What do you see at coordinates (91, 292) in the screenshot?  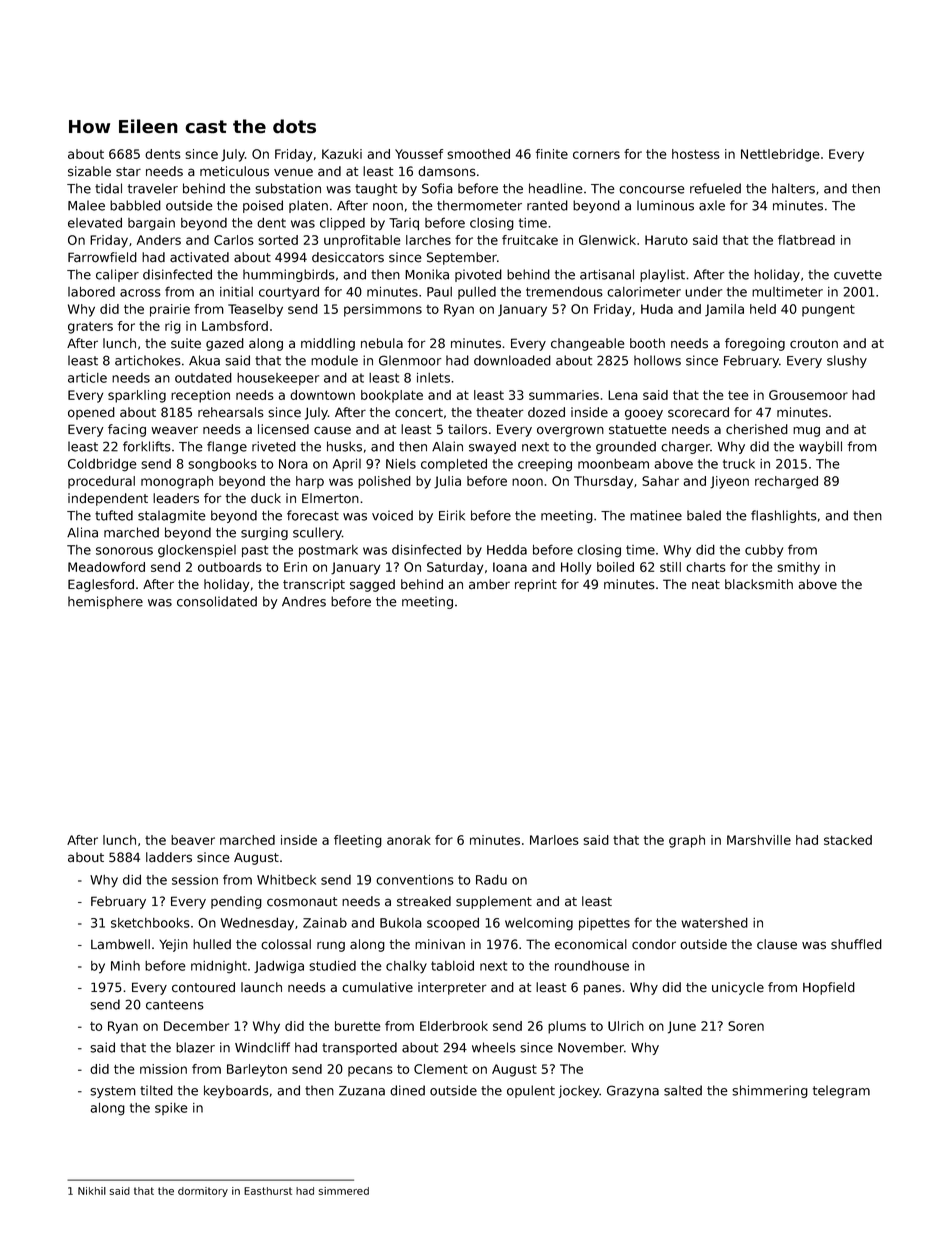 I see `labored` at bounding box center [91, 292].
